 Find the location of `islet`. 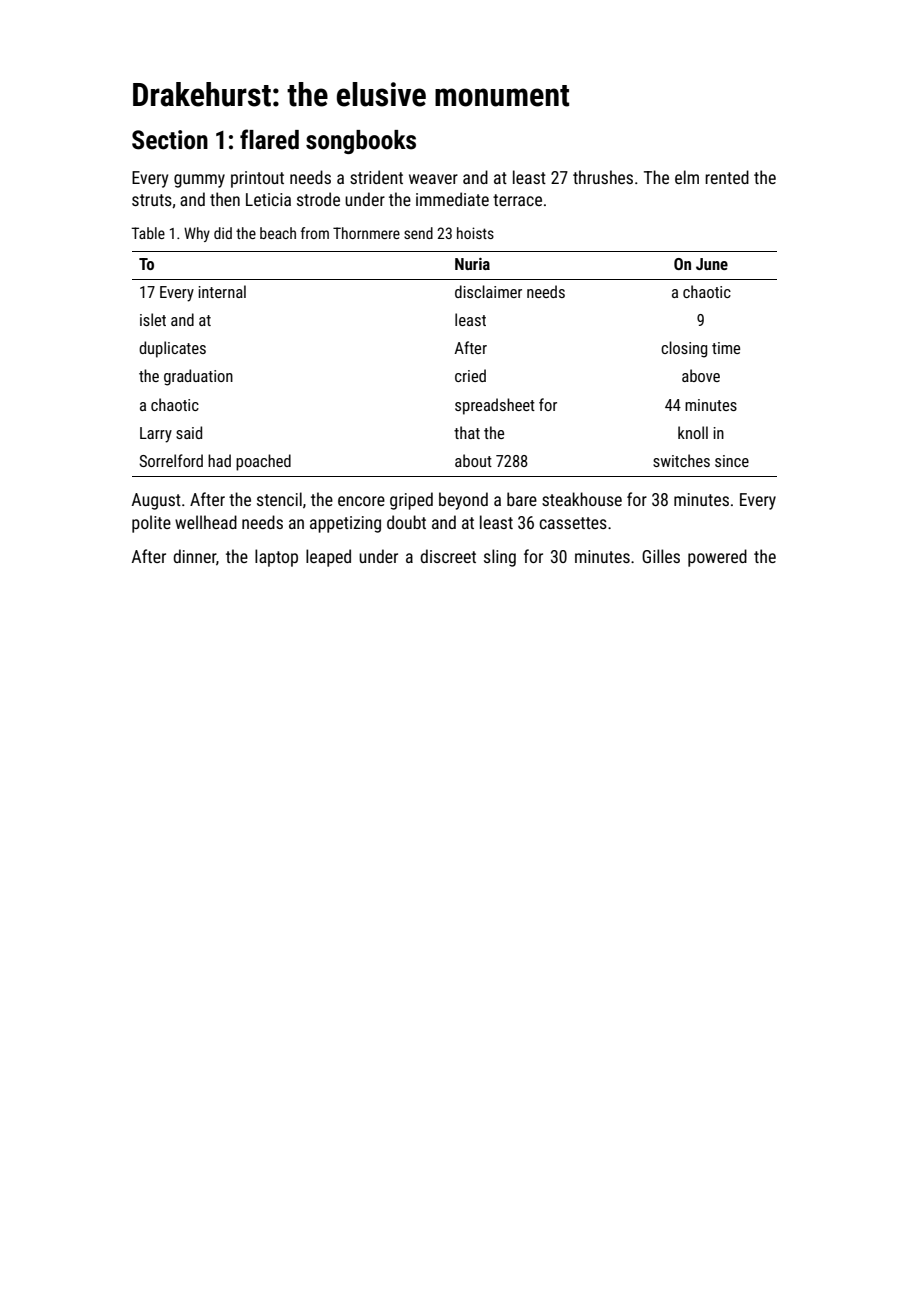

islet is located at coordinates (153, 319).
